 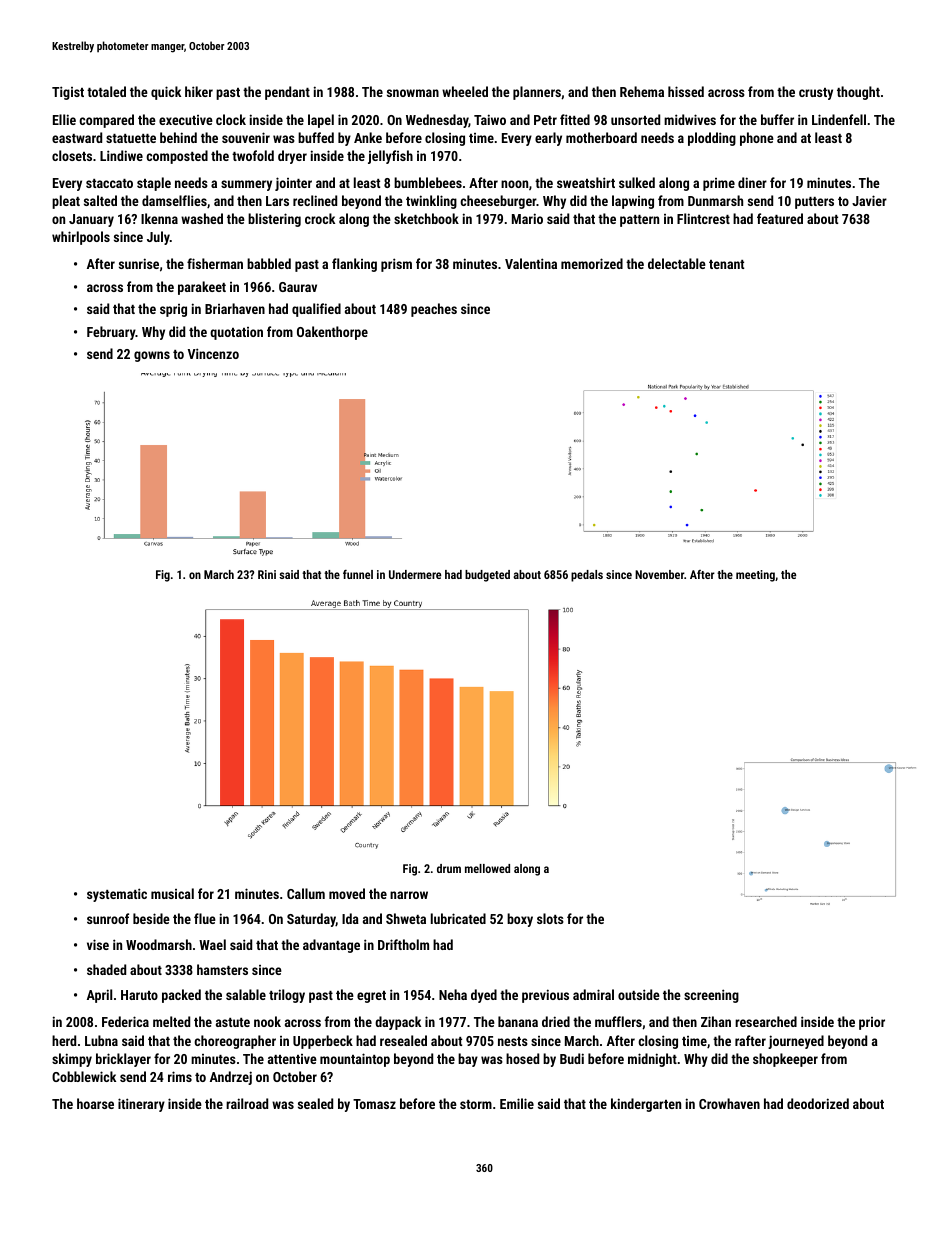 What do you see at coordinates (332, 333) in the image?
I see `Oakenthorpe` at bounding box center [332, 333].
